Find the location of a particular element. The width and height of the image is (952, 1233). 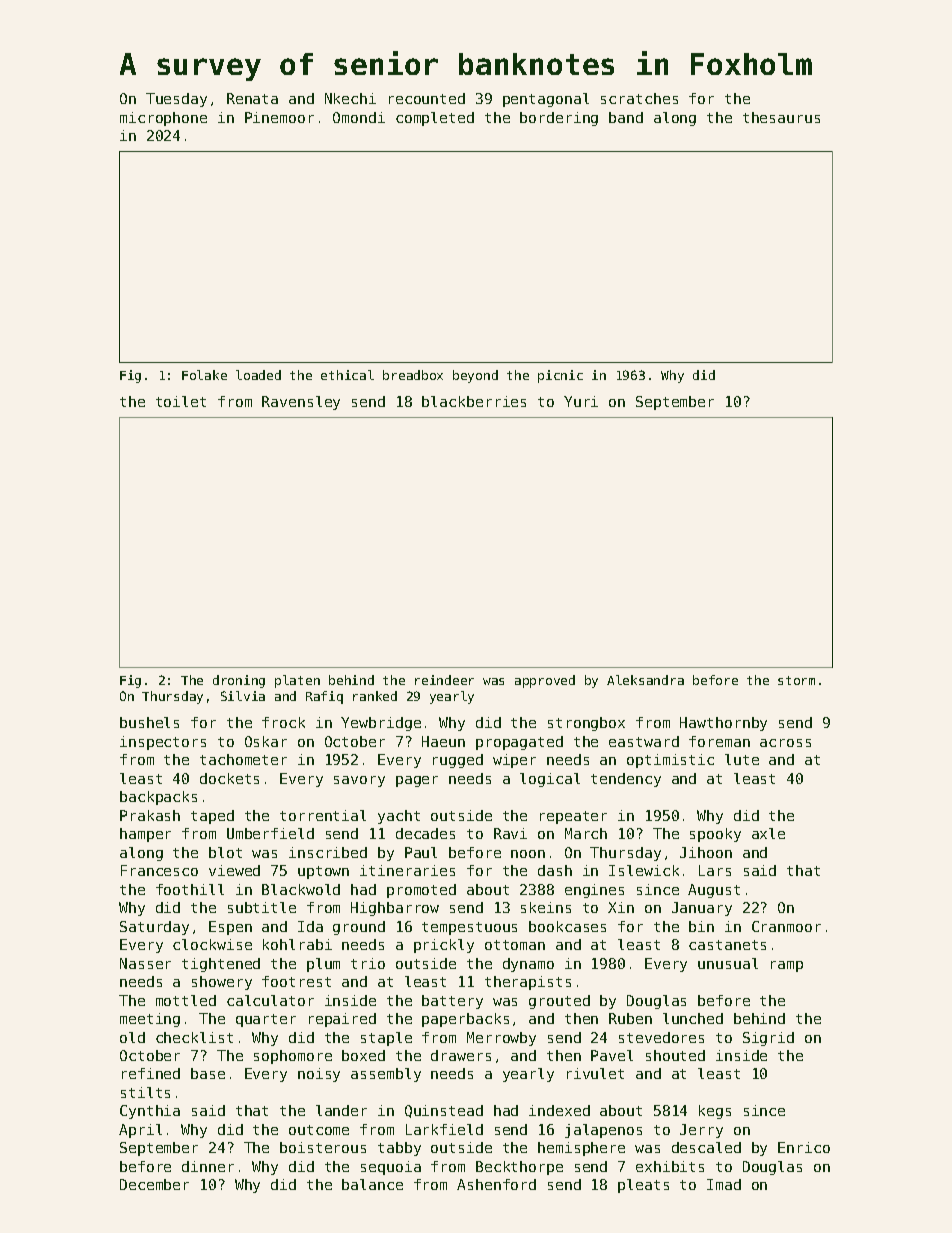

Renata is located at coordinates (252, 98).
